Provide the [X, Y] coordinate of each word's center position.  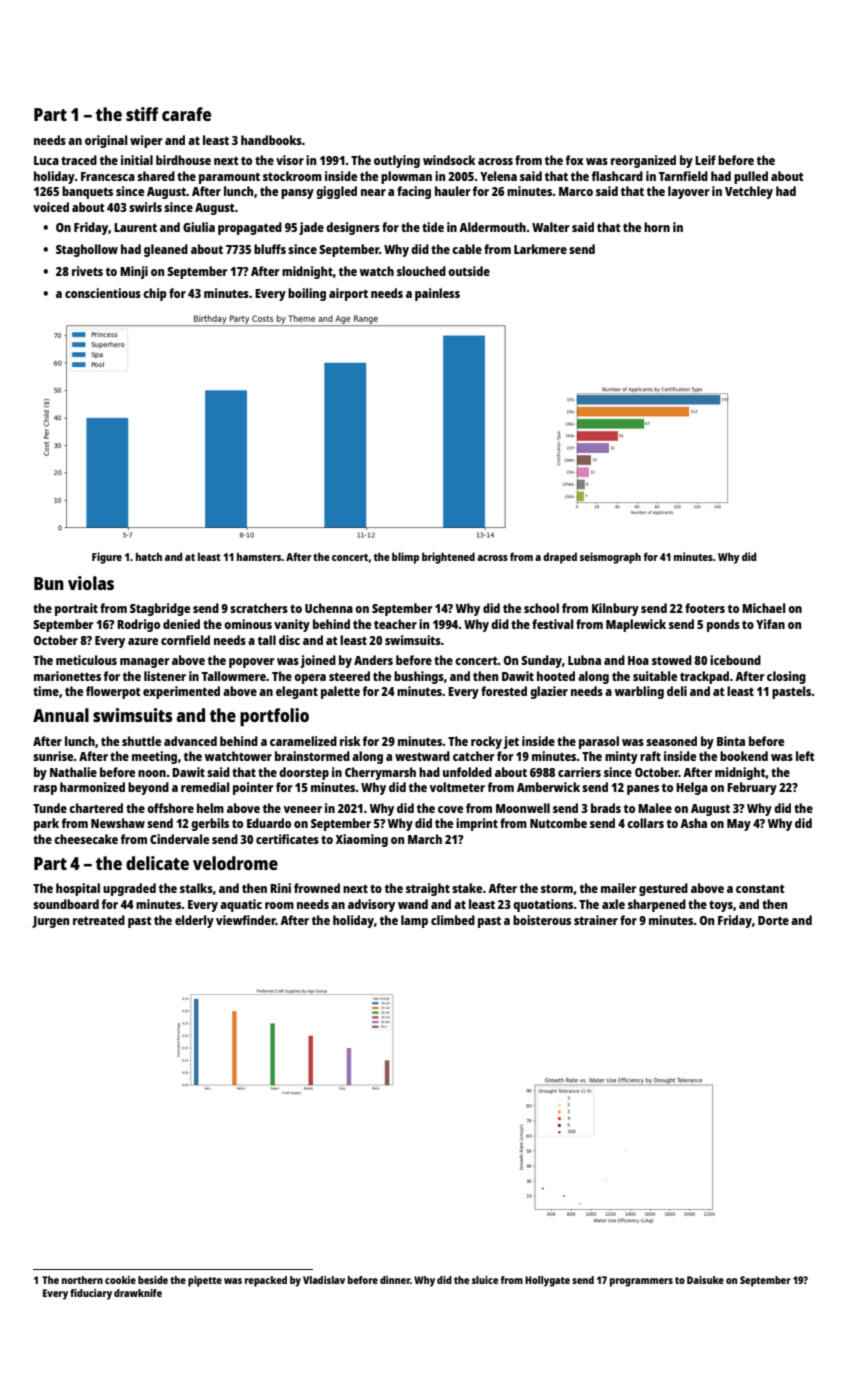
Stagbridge [160, 609]
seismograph [610, 558]
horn [657, 227]
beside [153, 1280]
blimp [405, 558]
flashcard [617, 176]
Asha [693, 823]
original [106, 141]
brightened [448, 558]
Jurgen [50, 922]
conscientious [103, 293]
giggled [336, 192]
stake [467, 888]
